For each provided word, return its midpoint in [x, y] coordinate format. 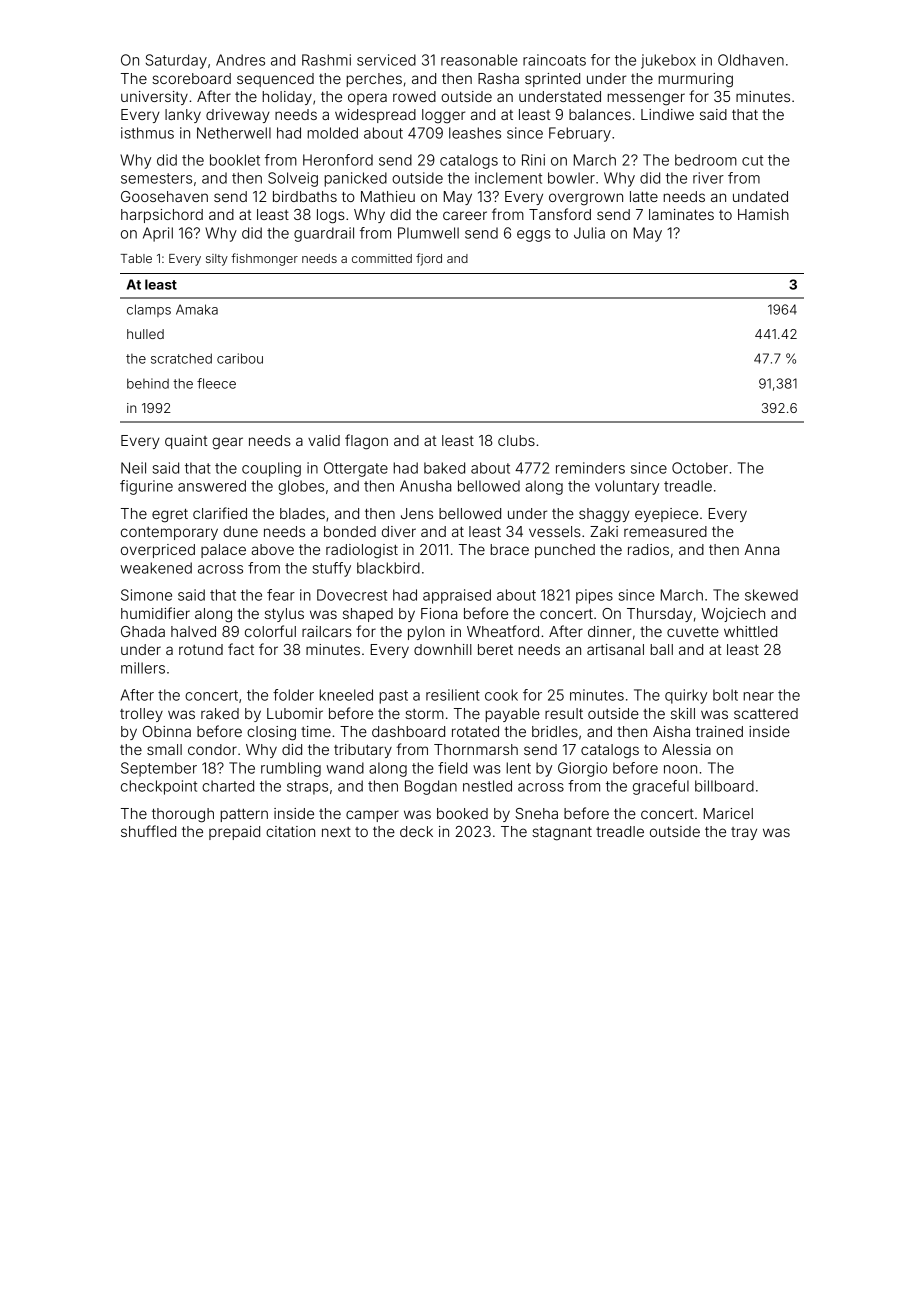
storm [424, 714]
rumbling [291, 769]
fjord [429, 259]
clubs [516, 440]
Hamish [763, 214]
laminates [681, 214]
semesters [156, 178]
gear [227, 443]
